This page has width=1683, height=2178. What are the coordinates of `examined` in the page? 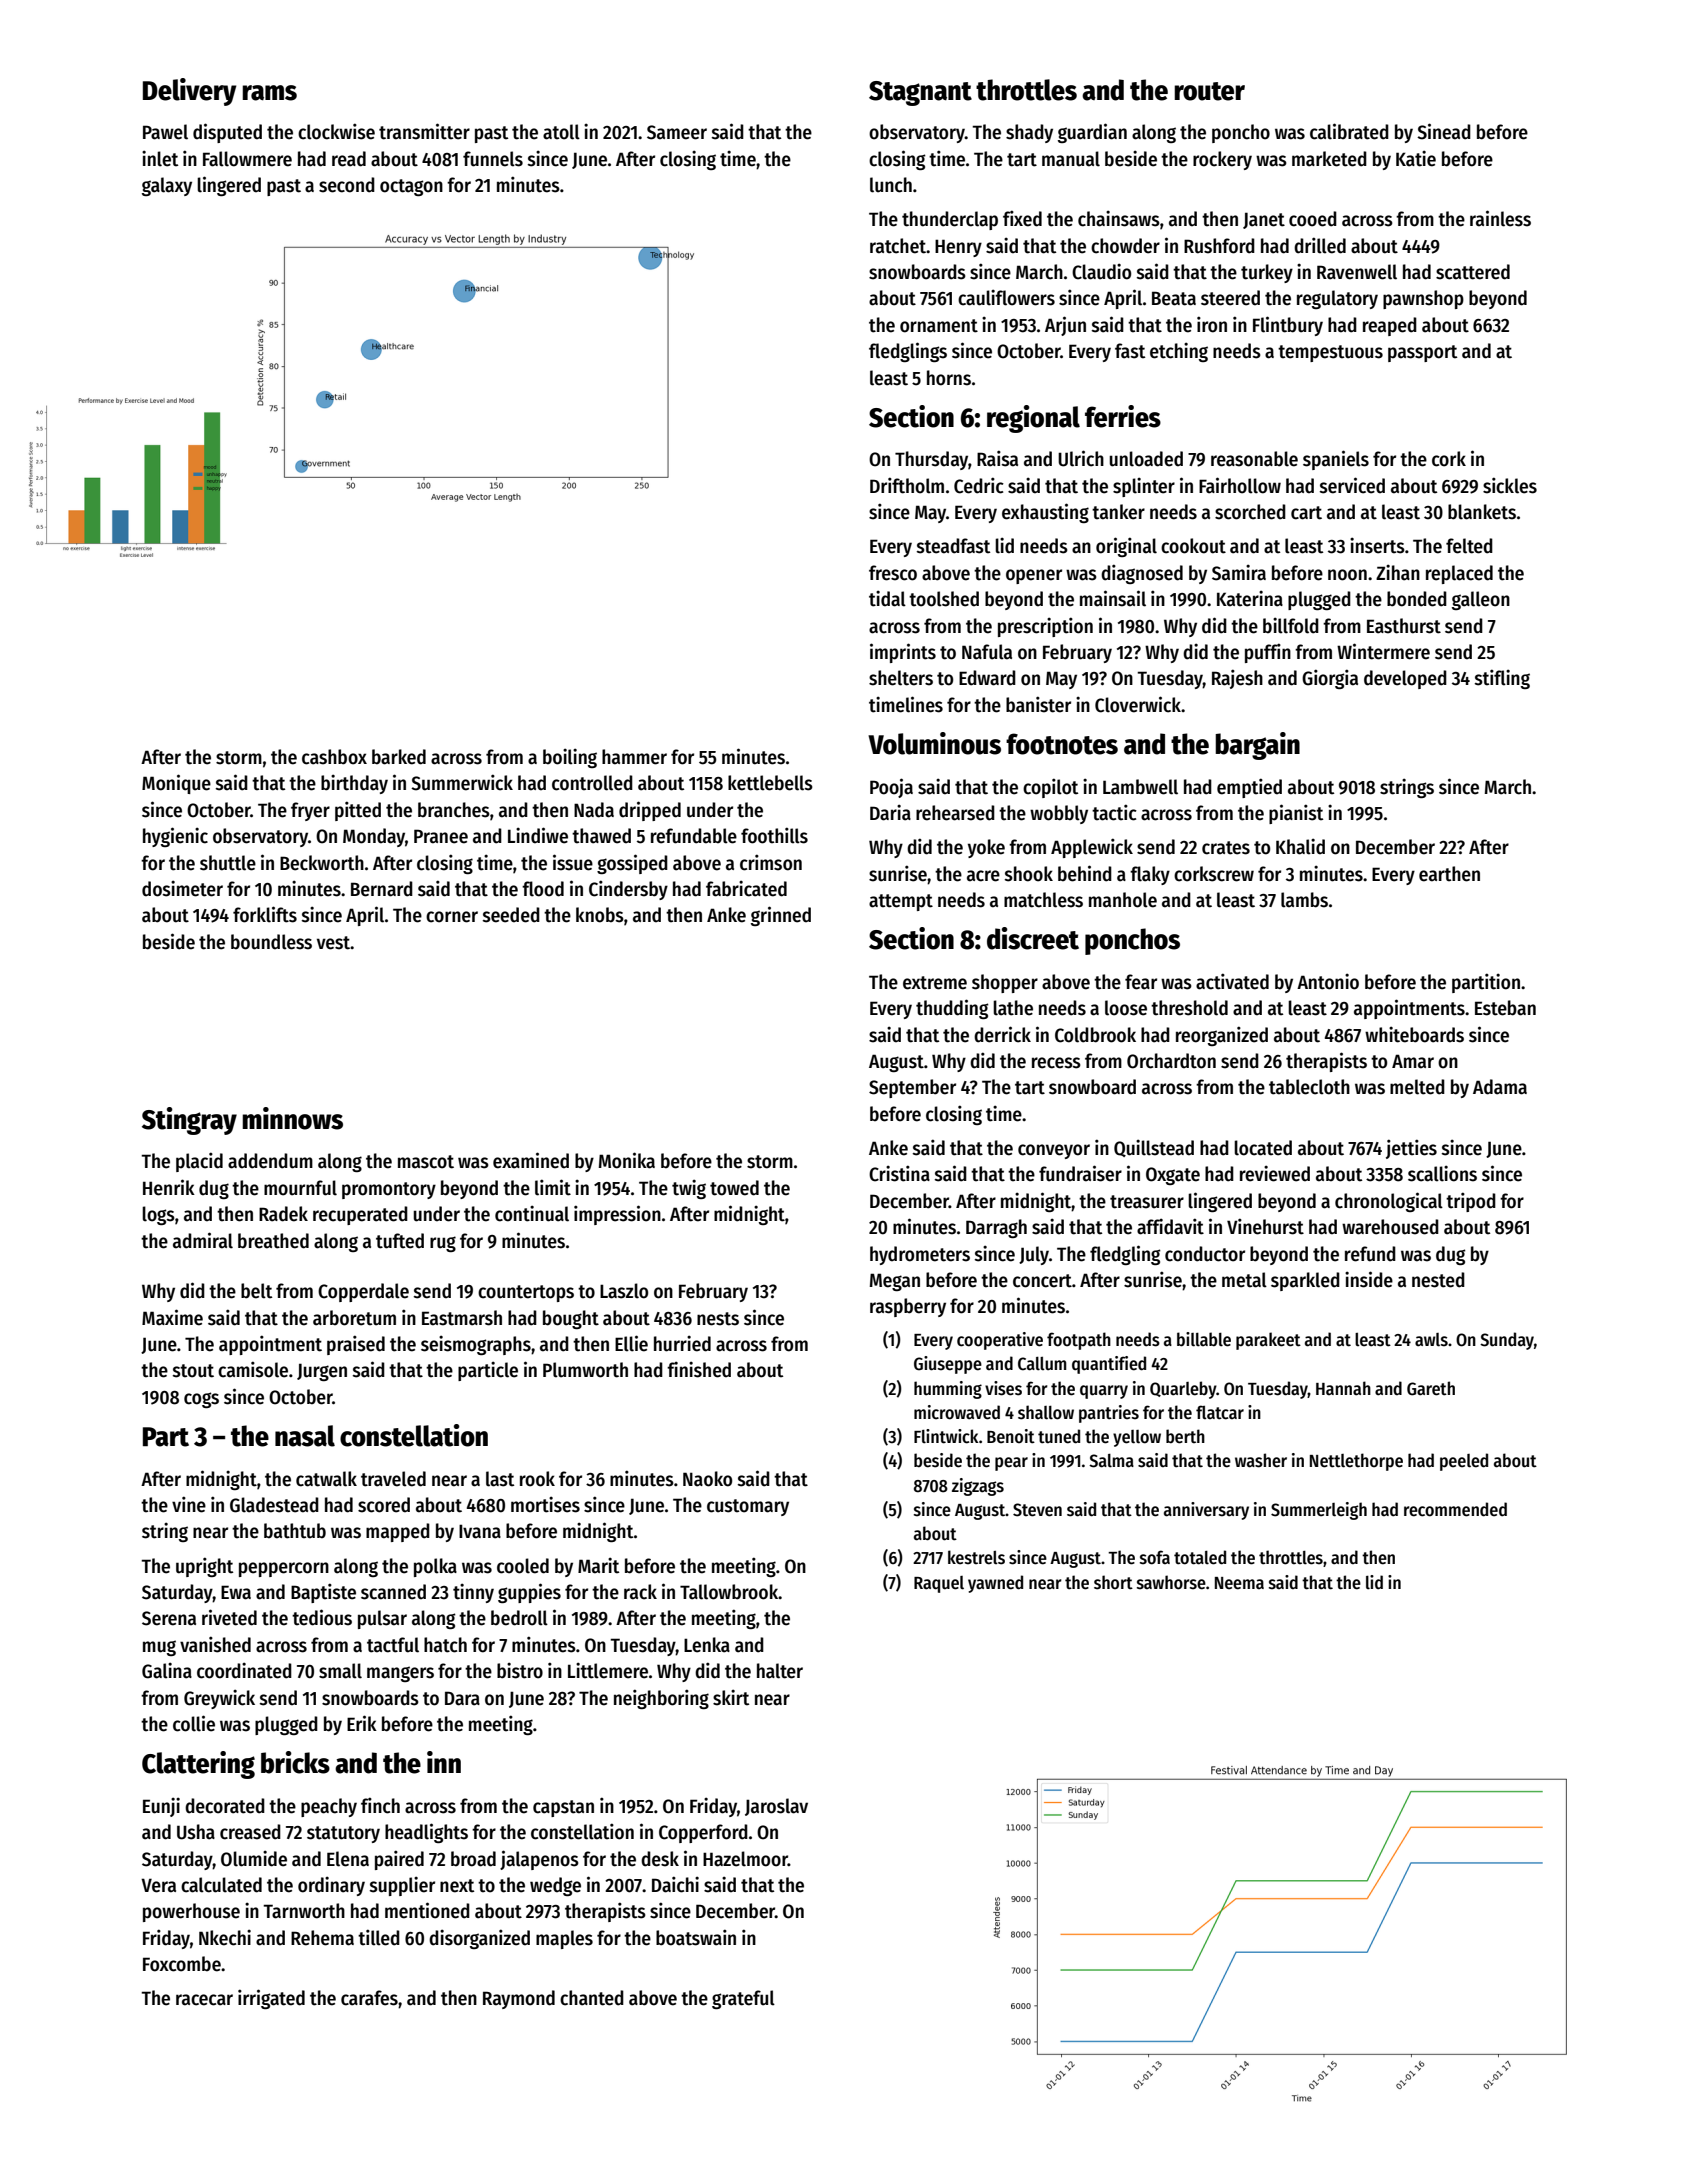 It's located at (531, 1160).
